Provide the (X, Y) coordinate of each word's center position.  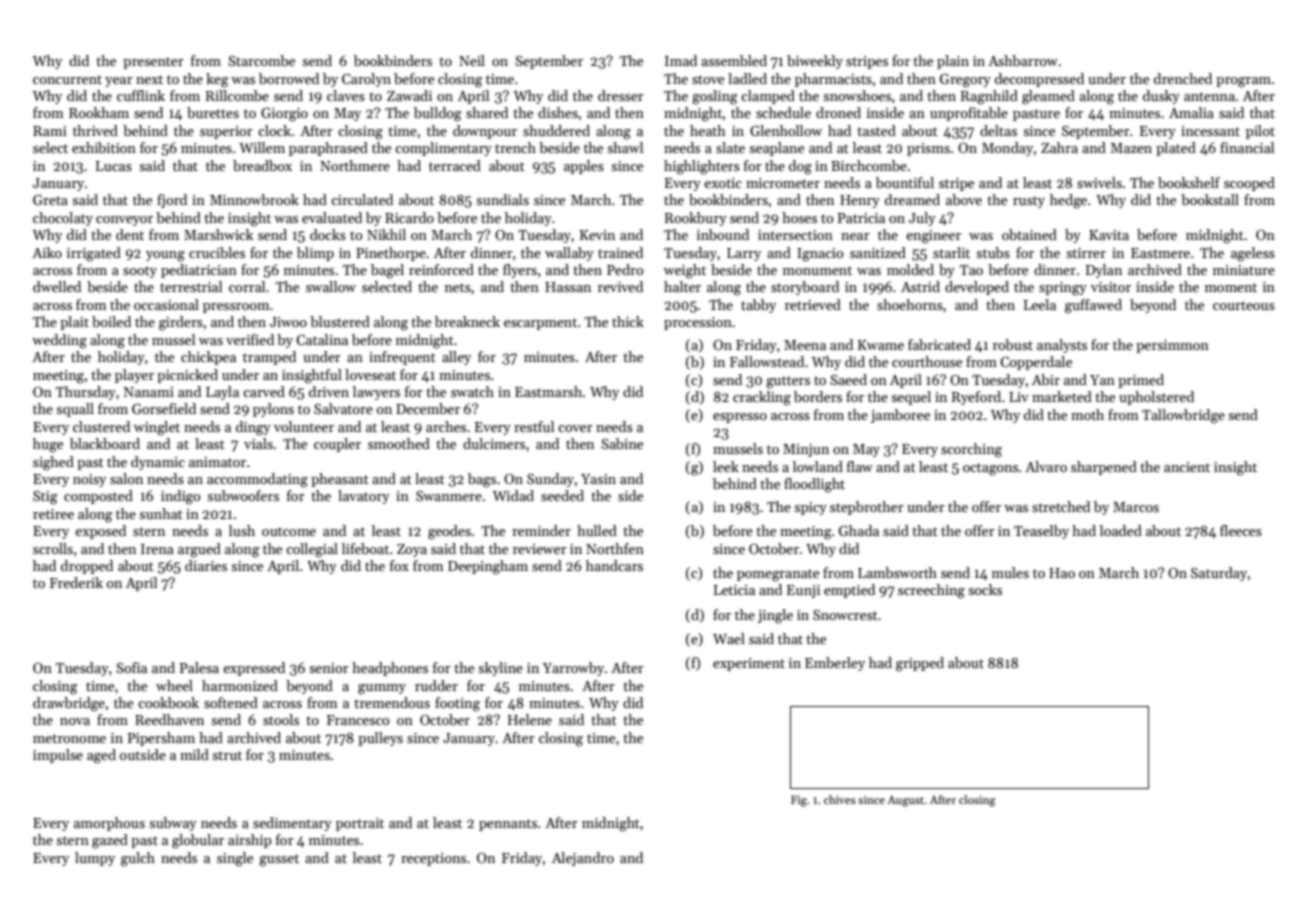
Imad (681, 60)
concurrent (67, 79)
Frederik (76, 582)
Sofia (131, 667)
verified (250, 339)
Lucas (114, 166)
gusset (279, 860)
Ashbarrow (1023, 60)
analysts (1062, 346)
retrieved (813, 304)
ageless (1253, 254)
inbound (723, 234)
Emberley (835, 664)
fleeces (1241, 530)
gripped (920, 664)
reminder (541, 530)
